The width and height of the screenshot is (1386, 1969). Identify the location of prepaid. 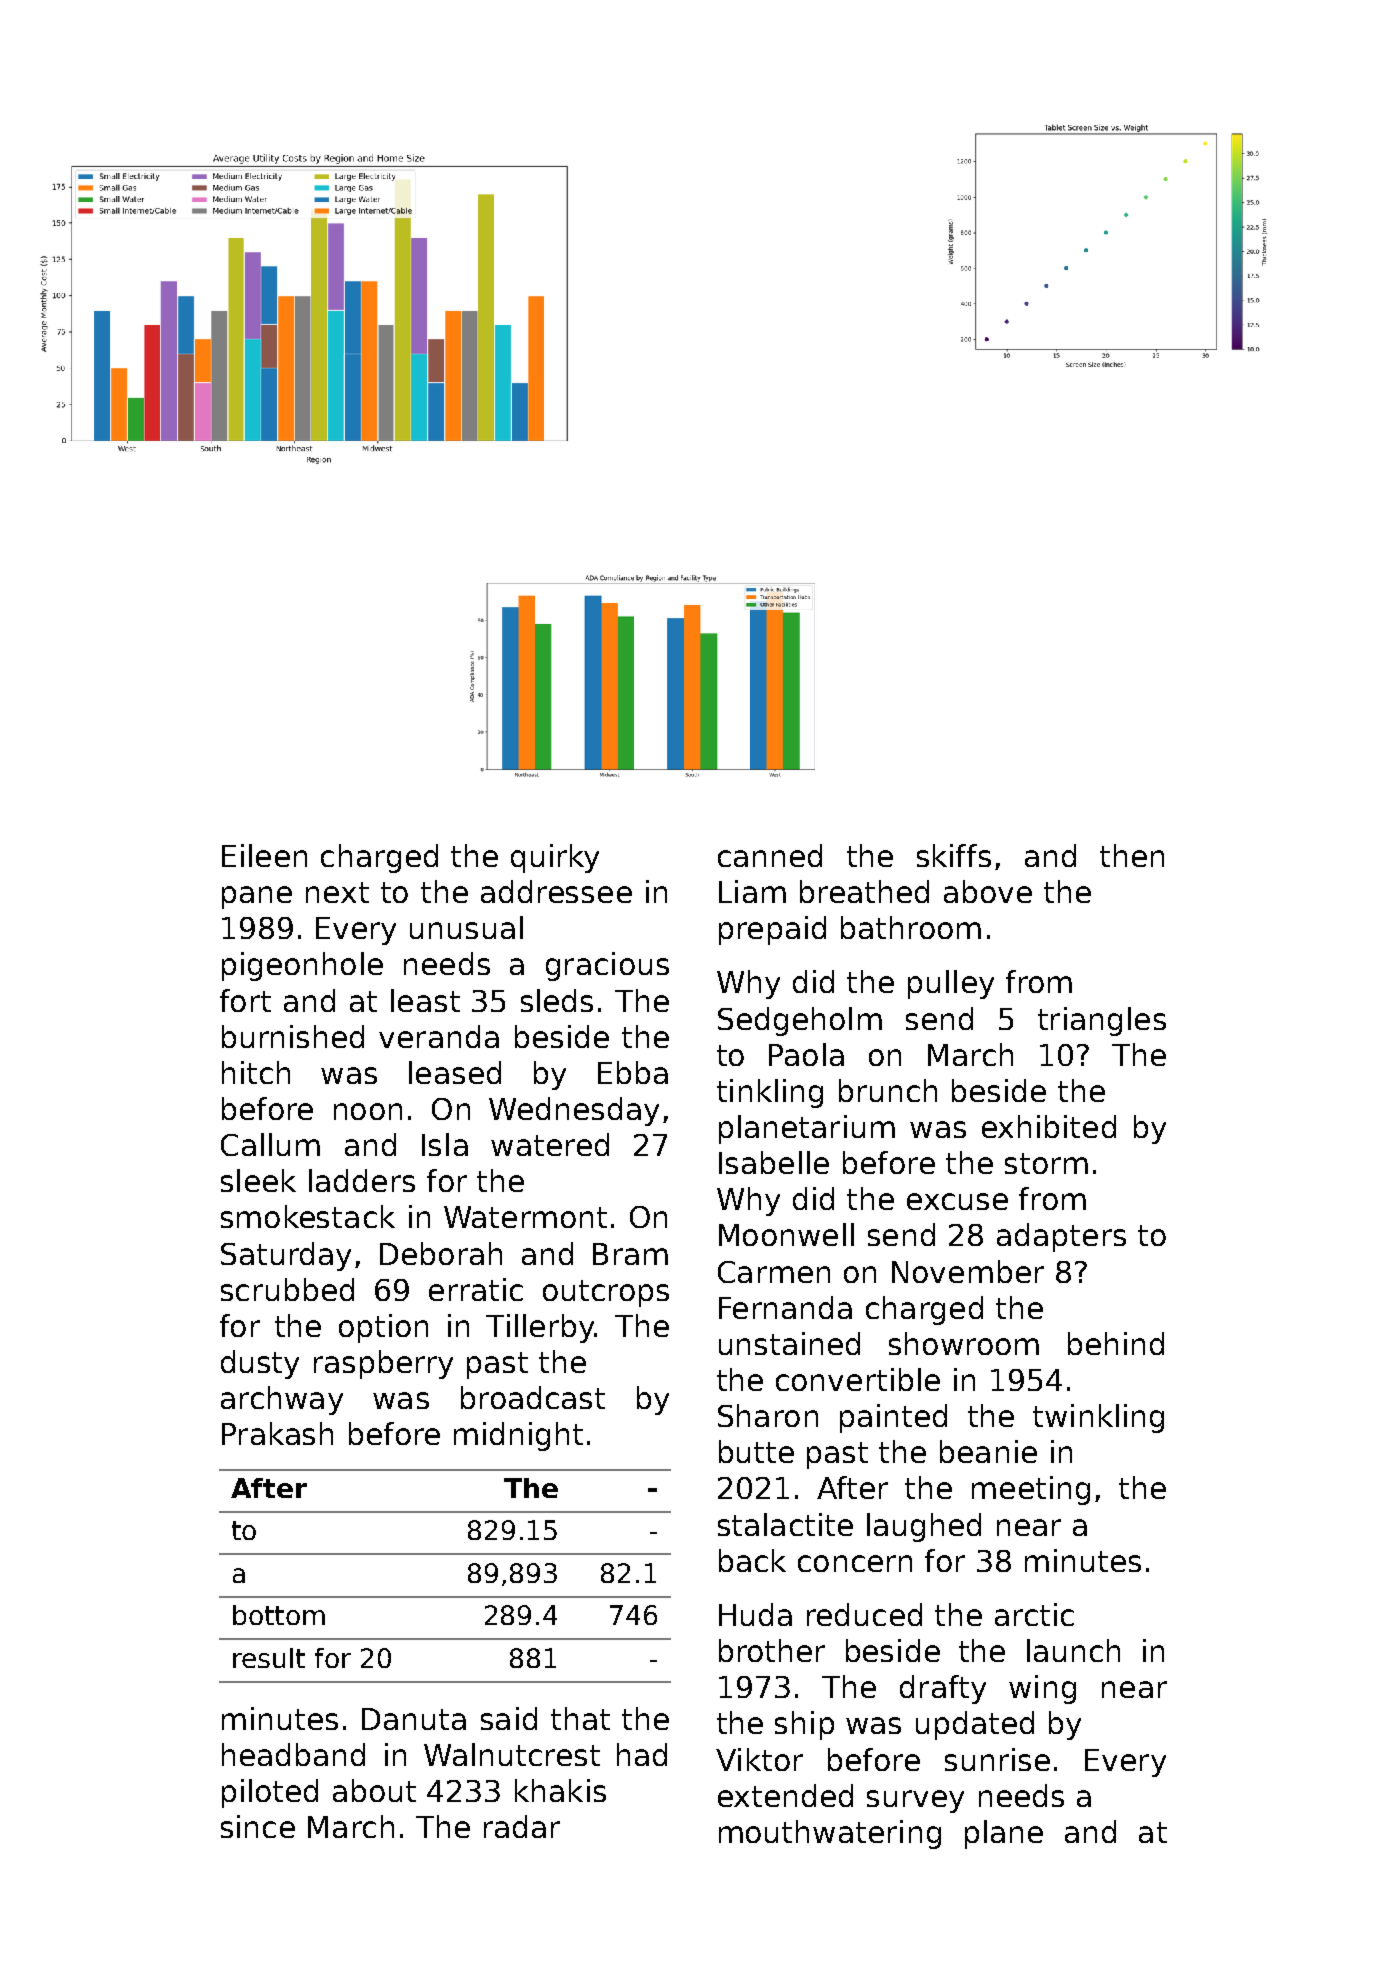
(772, 930).
